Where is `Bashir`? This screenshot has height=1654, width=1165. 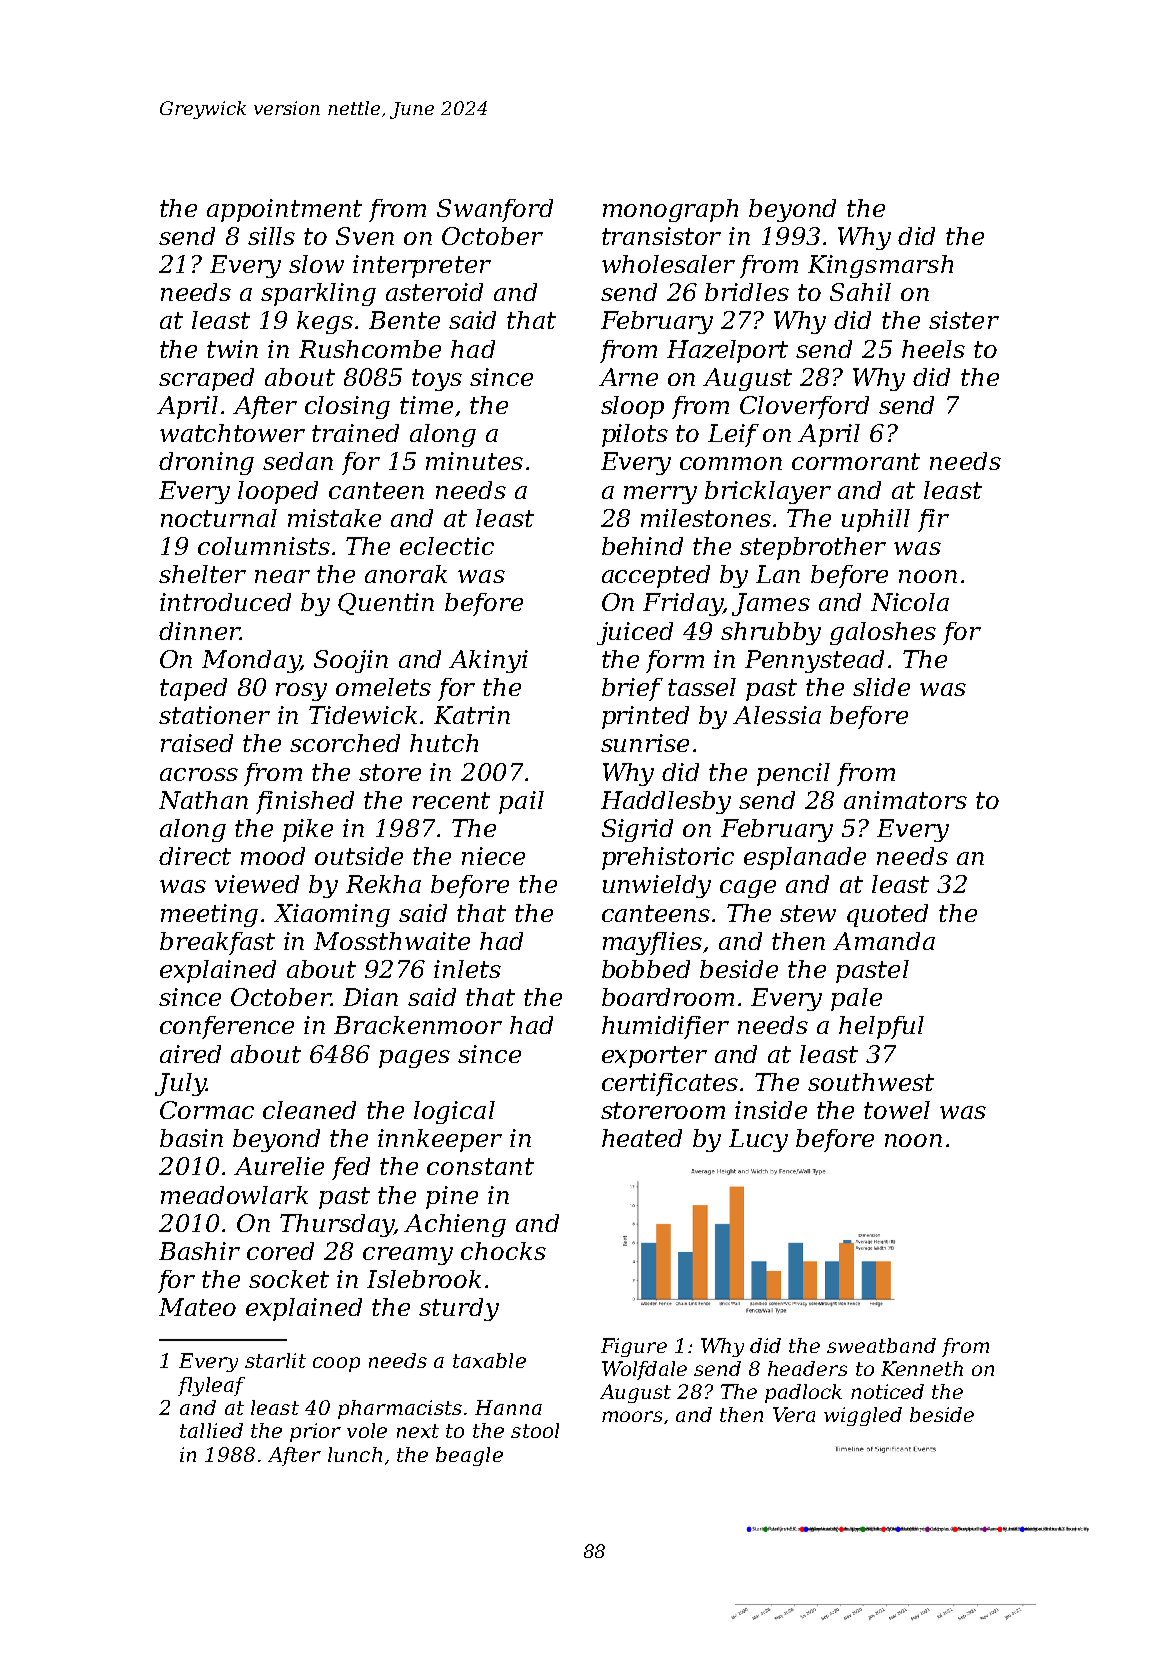
Bashir is located at coordinates (199, 1251).
